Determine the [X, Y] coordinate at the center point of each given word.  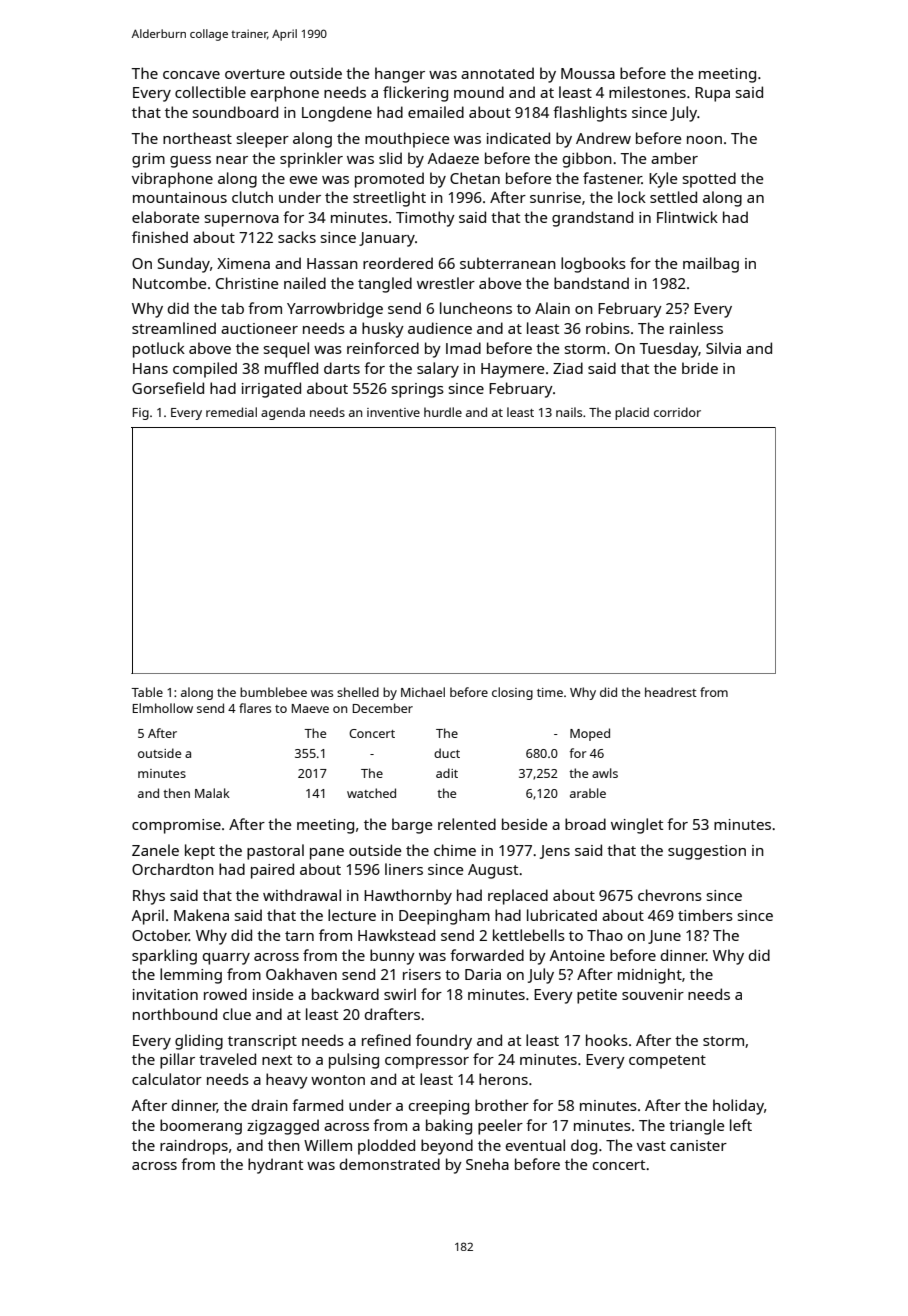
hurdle [443, 412]
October [160, 935]
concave [191, 75]
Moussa [588, 73]
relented [467, 824]
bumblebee [273, 692]
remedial [231, 412]
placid [632, 413]
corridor [677, 412]
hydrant [275, 1166]
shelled [358, 692]
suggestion [707, 852]
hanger [400, 75]
